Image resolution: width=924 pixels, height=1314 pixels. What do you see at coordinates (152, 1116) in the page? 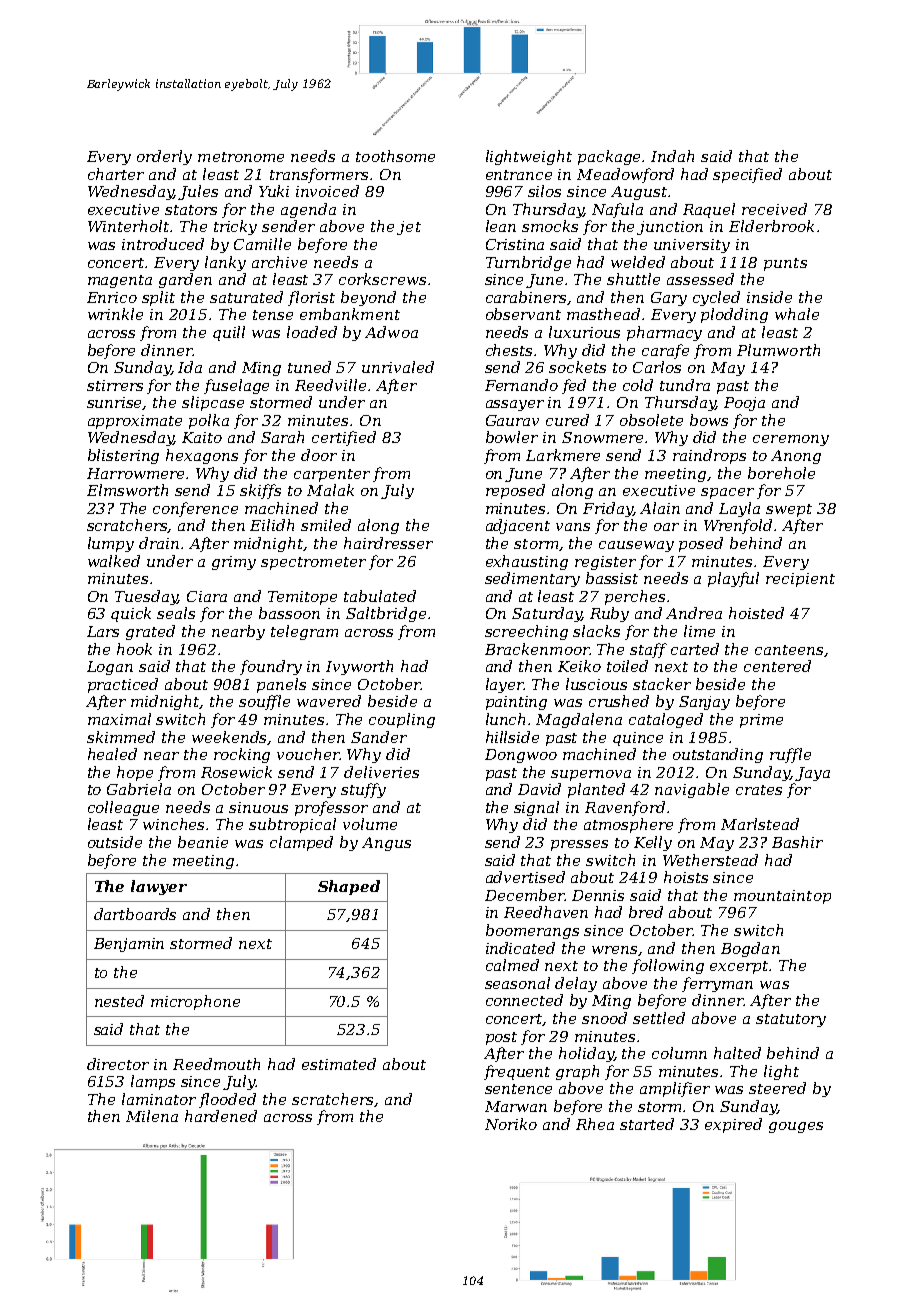
I see `Milena` at bounding box center [152, 1116].
